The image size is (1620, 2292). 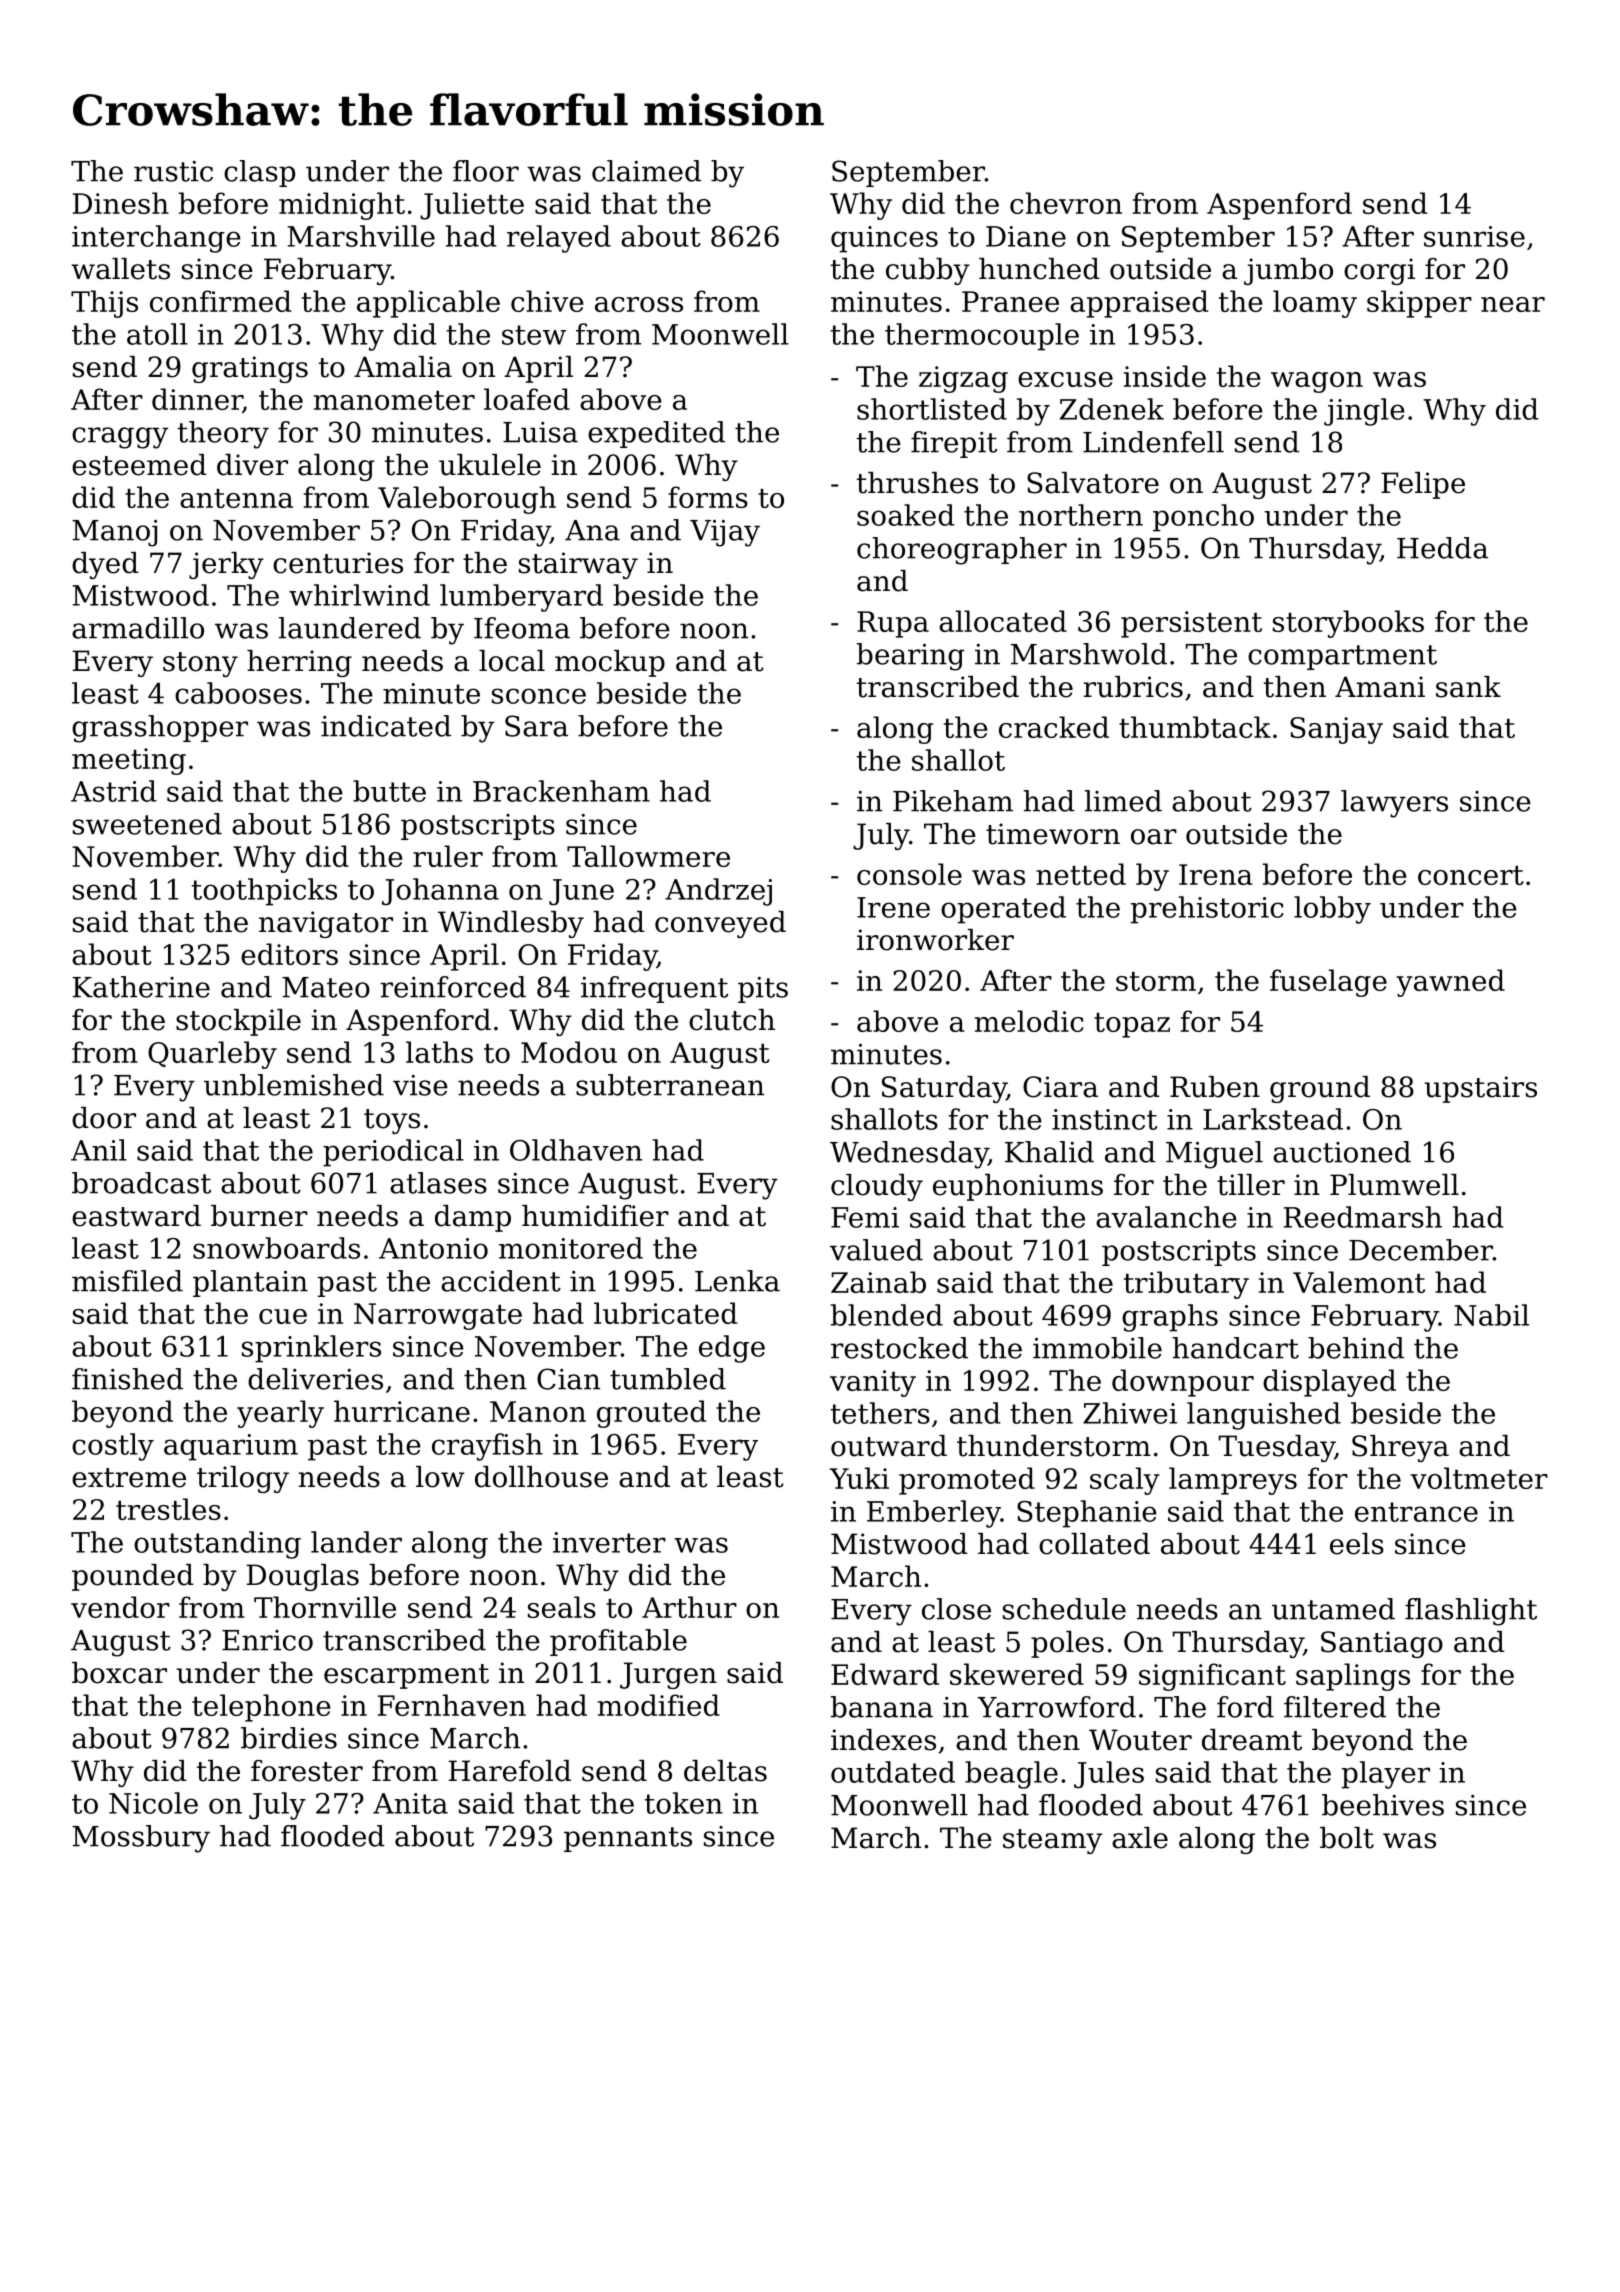 I want to click on Nabil, so click(x=1491, y=1315).
